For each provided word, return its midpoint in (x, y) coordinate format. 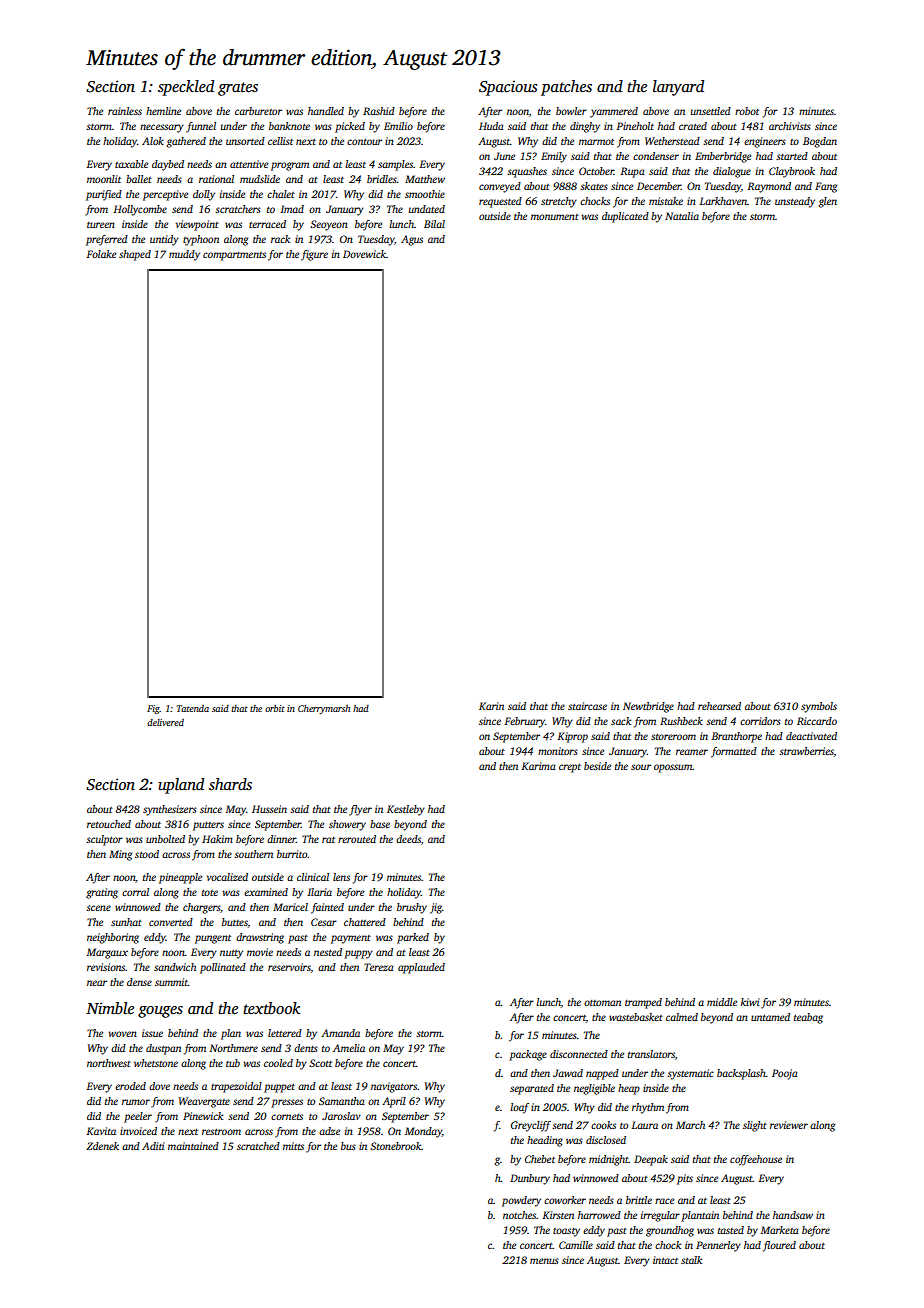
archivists (790, 126)
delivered (165, 722)
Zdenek (102, 1146)
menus (544, 1261)
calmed (682, 1017)
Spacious (508, 88)
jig (436, 908)
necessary (162, 128)
